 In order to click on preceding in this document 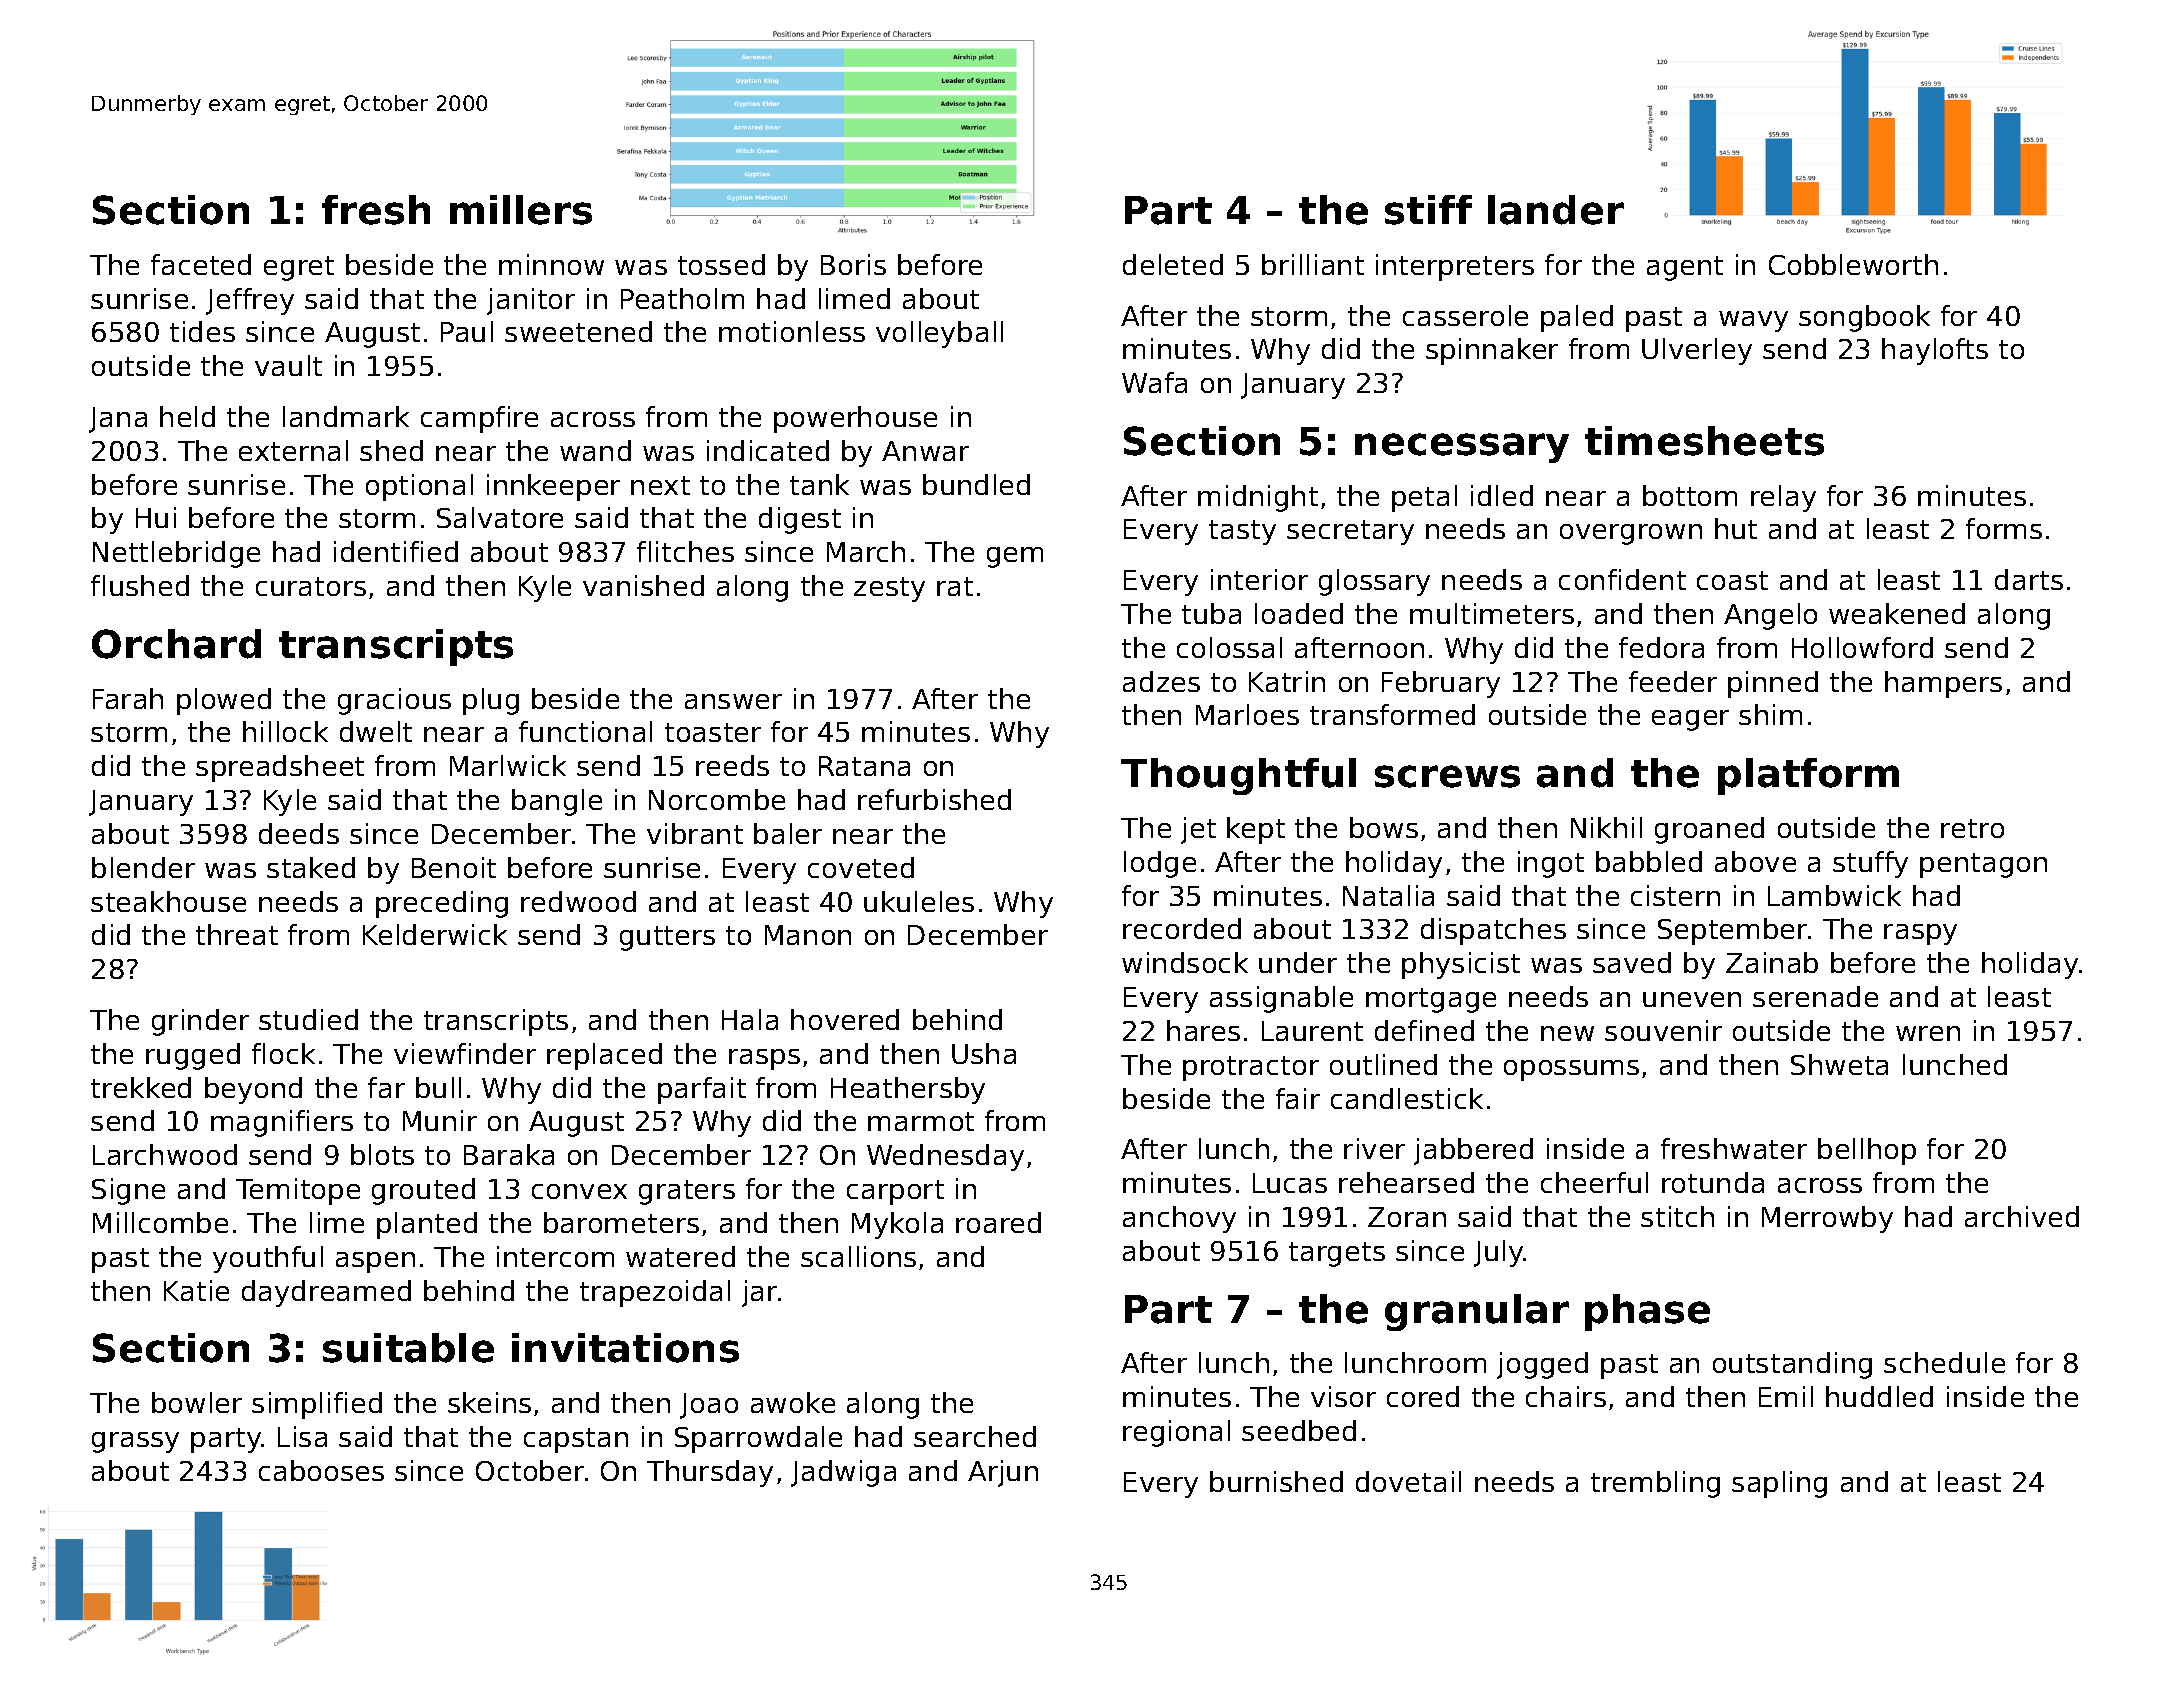, I will do `click(442, 904)`.
